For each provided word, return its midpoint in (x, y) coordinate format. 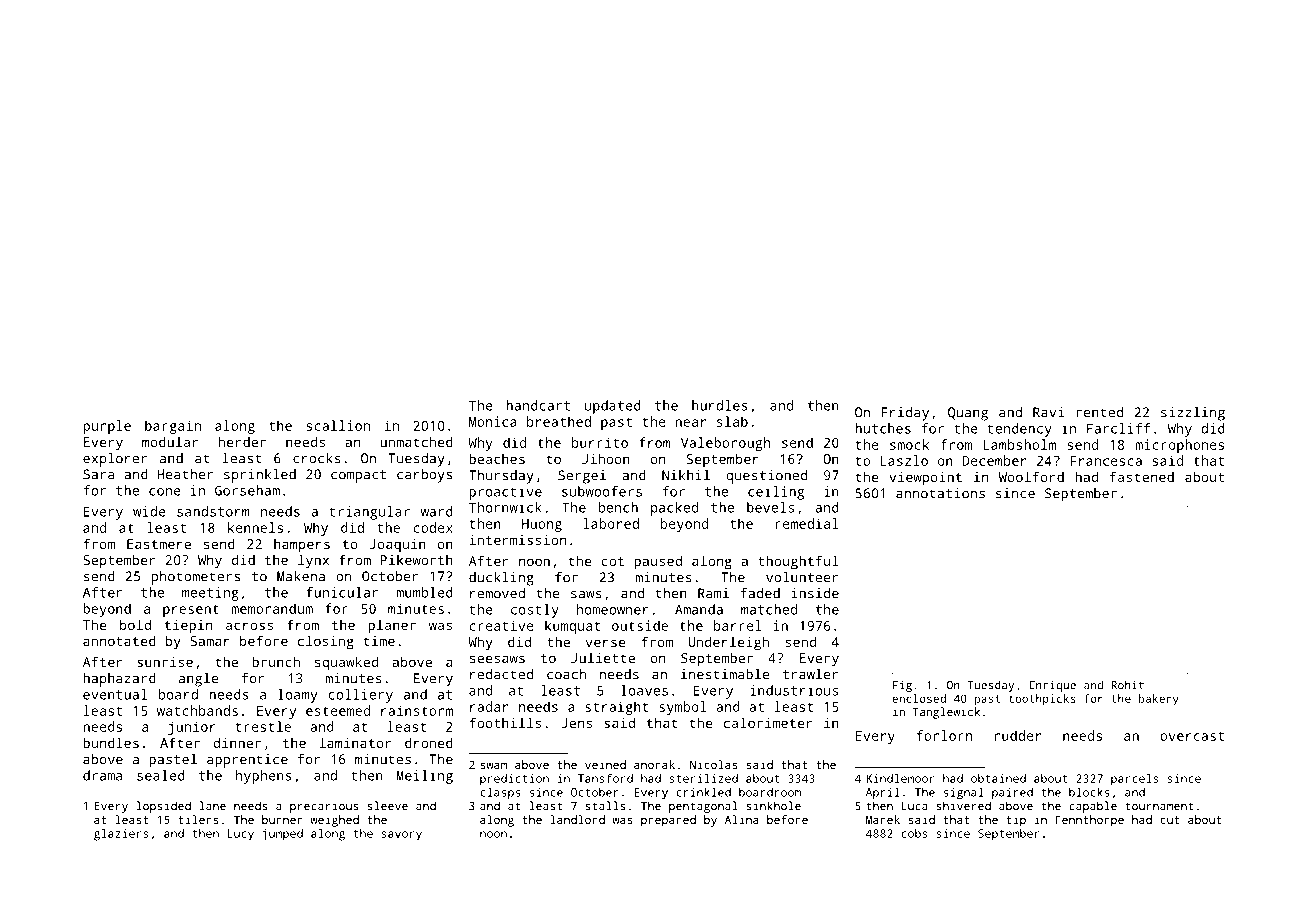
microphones (1179, 446)
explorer (115, 460)
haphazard (119, 680)
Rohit (1128, 685)
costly (535, 611)
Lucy (241, 835)
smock (909, 444)
